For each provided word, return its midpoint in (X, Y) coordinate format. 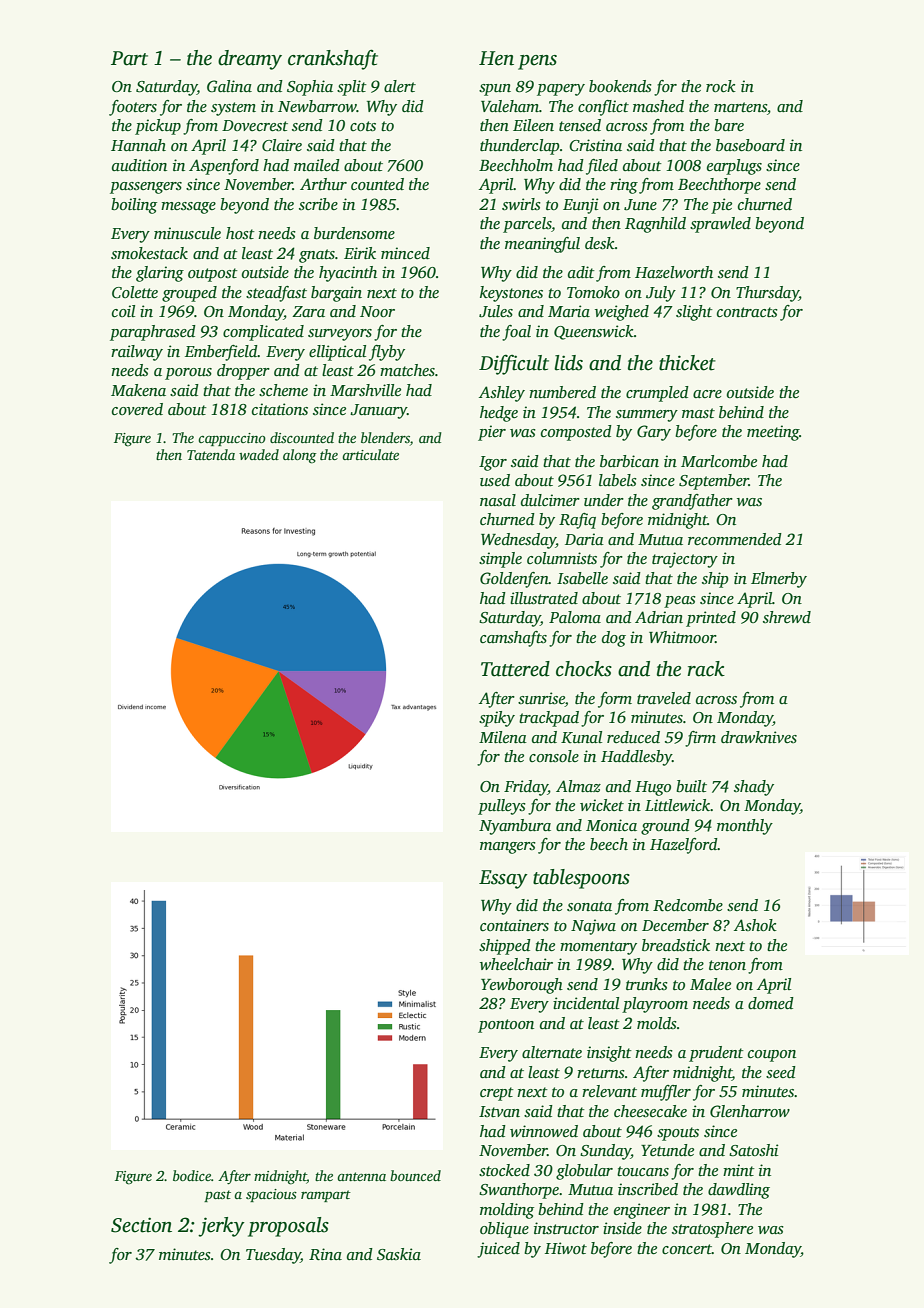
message (188, 208)
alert (400, 86)
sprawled (720, 225)
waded (259, 454)
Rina (325, 1254)
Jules (496, 311)
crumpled (657, 394)
